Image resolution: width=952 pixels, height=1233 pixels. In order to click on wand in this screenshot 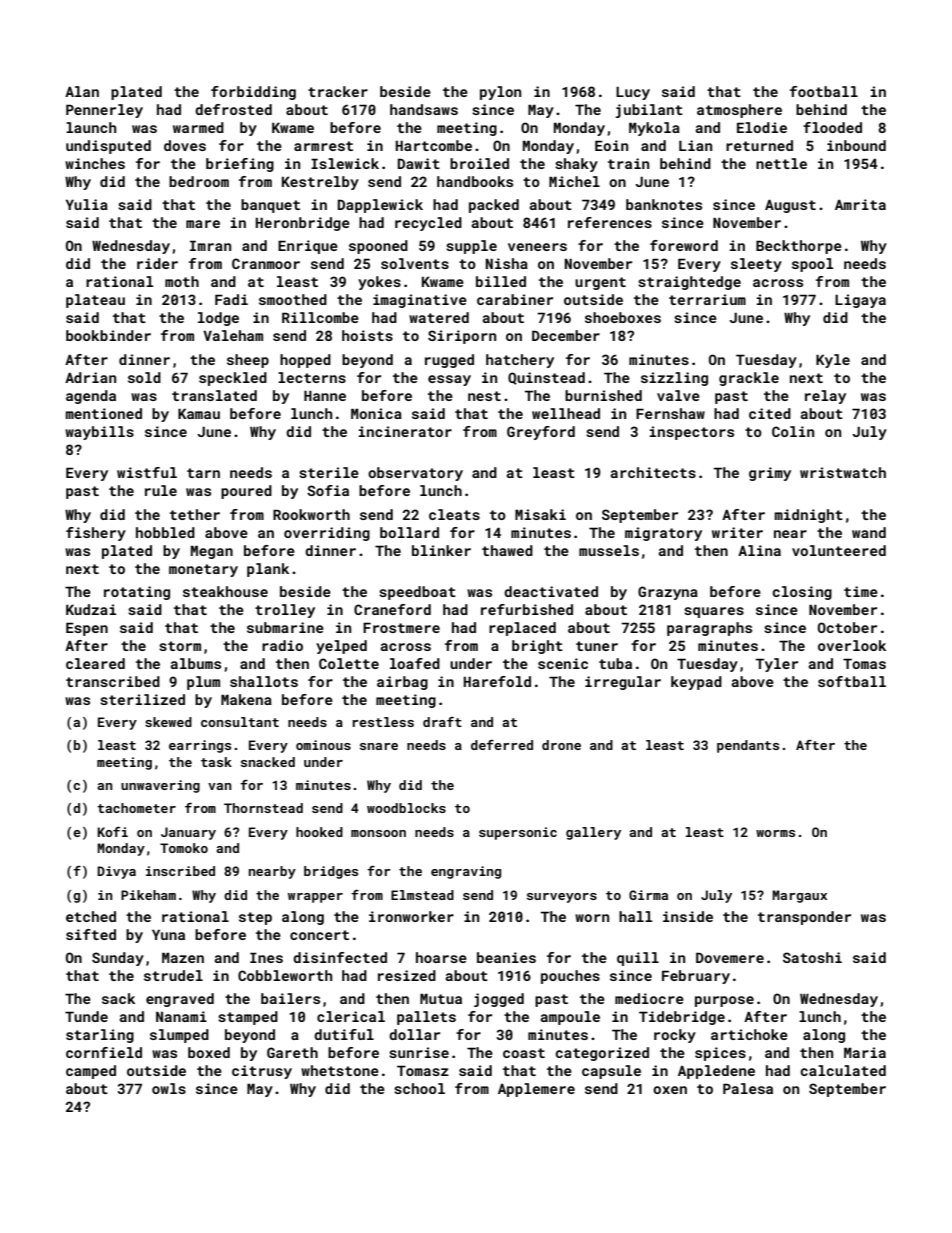, I will do `click(869, 532)`.
